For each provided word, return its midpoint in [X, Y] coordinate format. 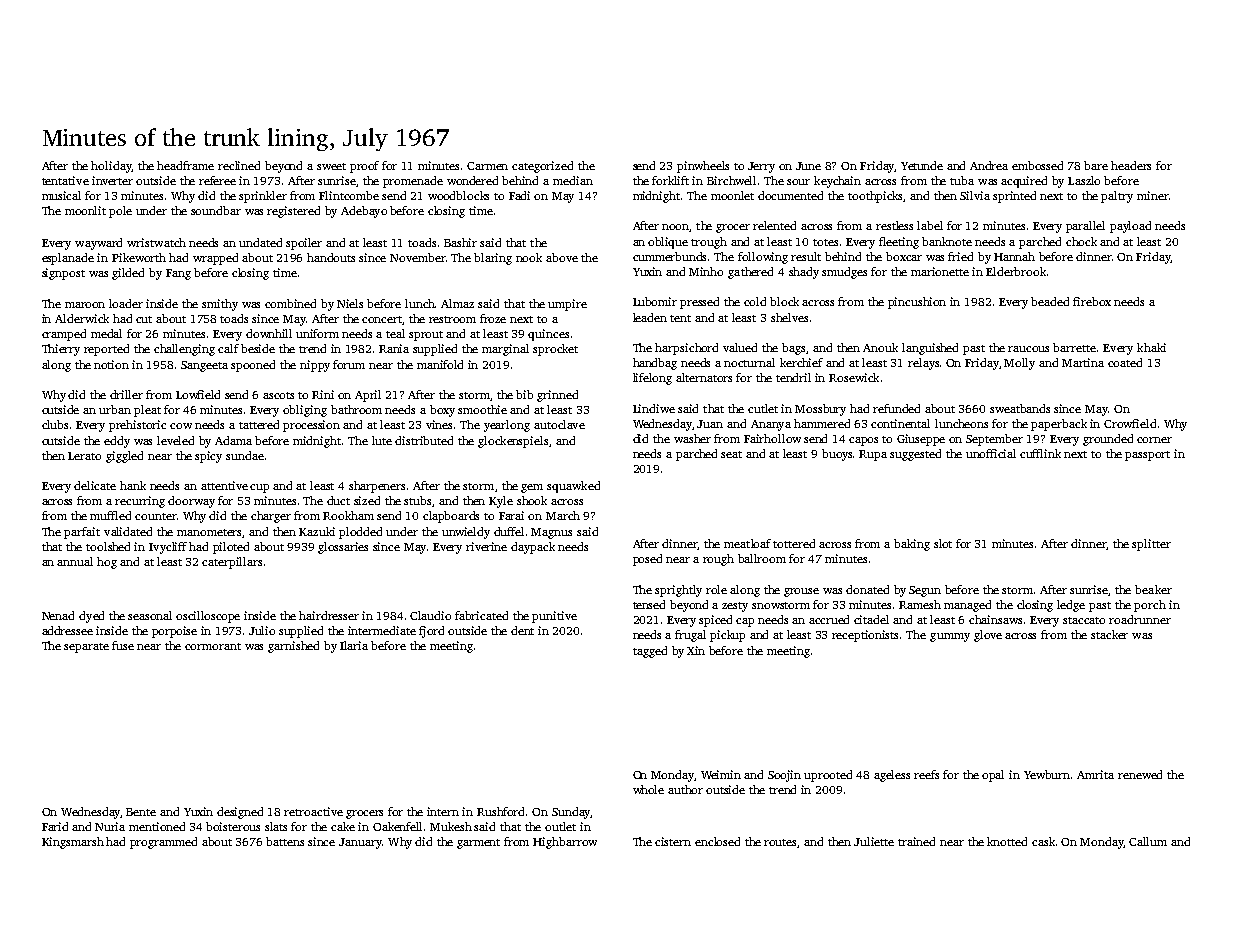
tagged [650, 652]
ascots [278, 395]
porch [1150, 606]
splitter [1151, 545]
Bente [141, 812]
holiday [111, 167]
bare [1096, 165]
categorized [542, 167]
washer [692, 438]
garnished [293, 647]
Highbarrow [565, 843]
